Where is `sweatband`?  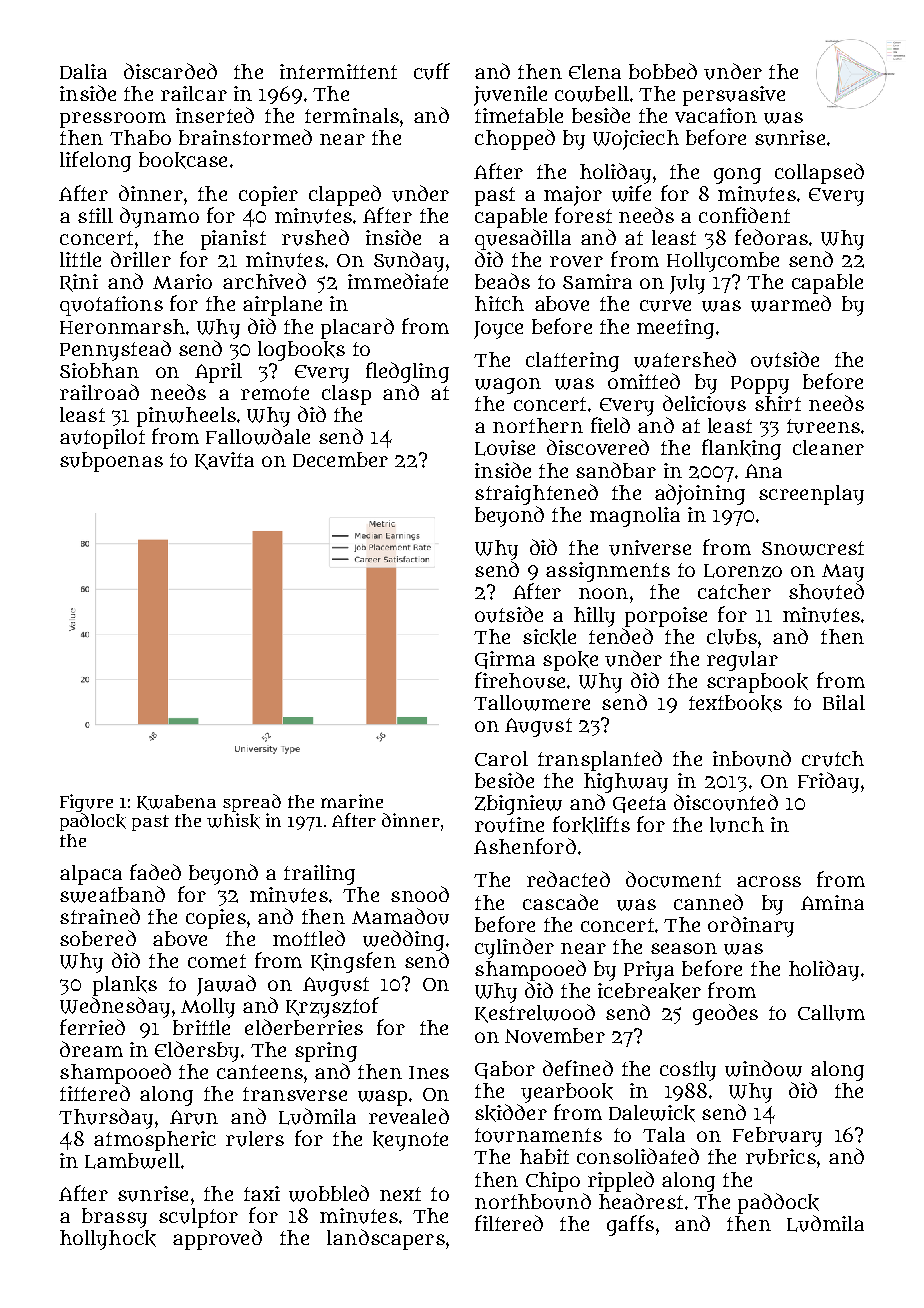
sweatband is located at coordinates (112, 894).
